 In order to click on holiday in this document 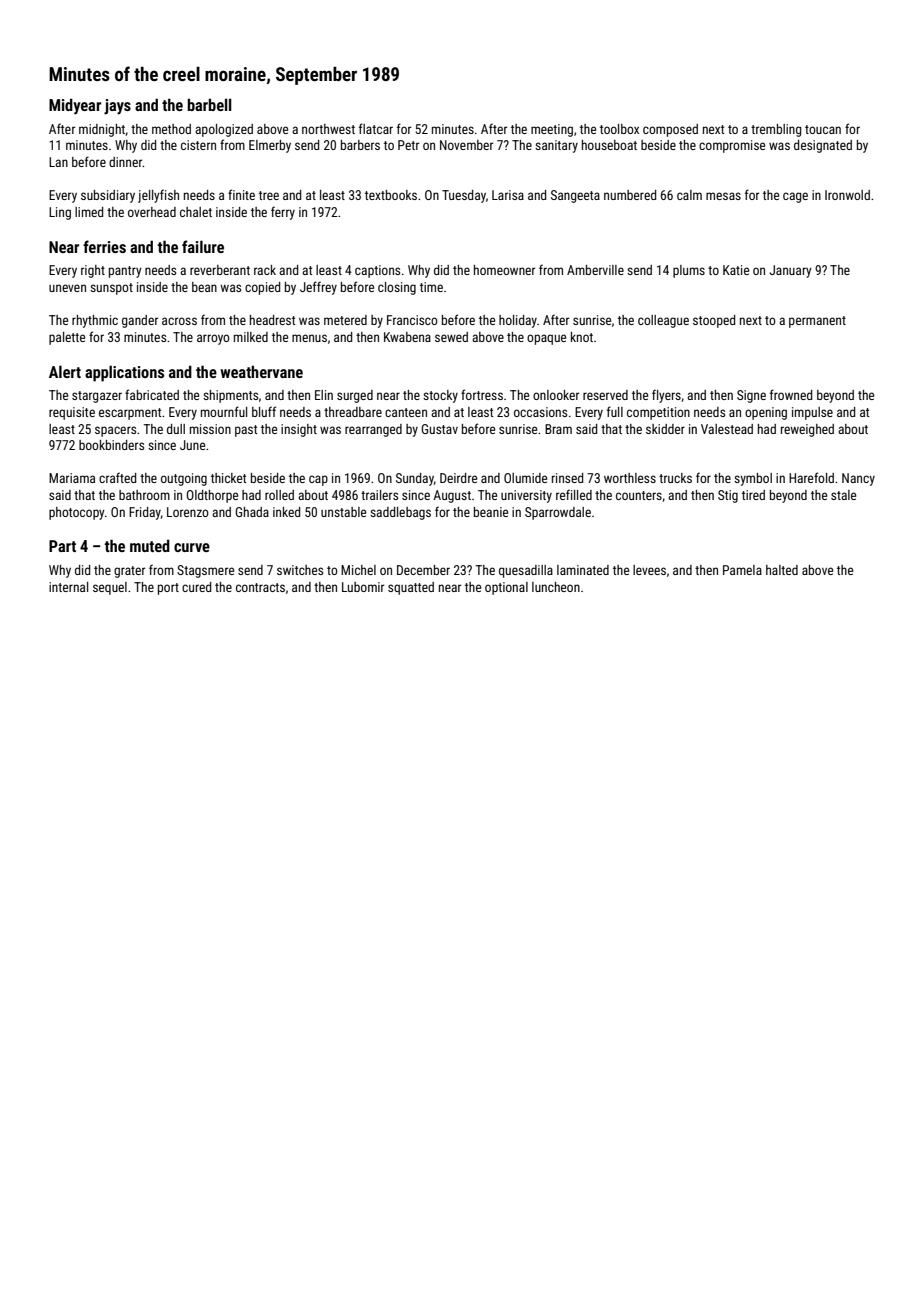, I will do `click(518, 321)`.
